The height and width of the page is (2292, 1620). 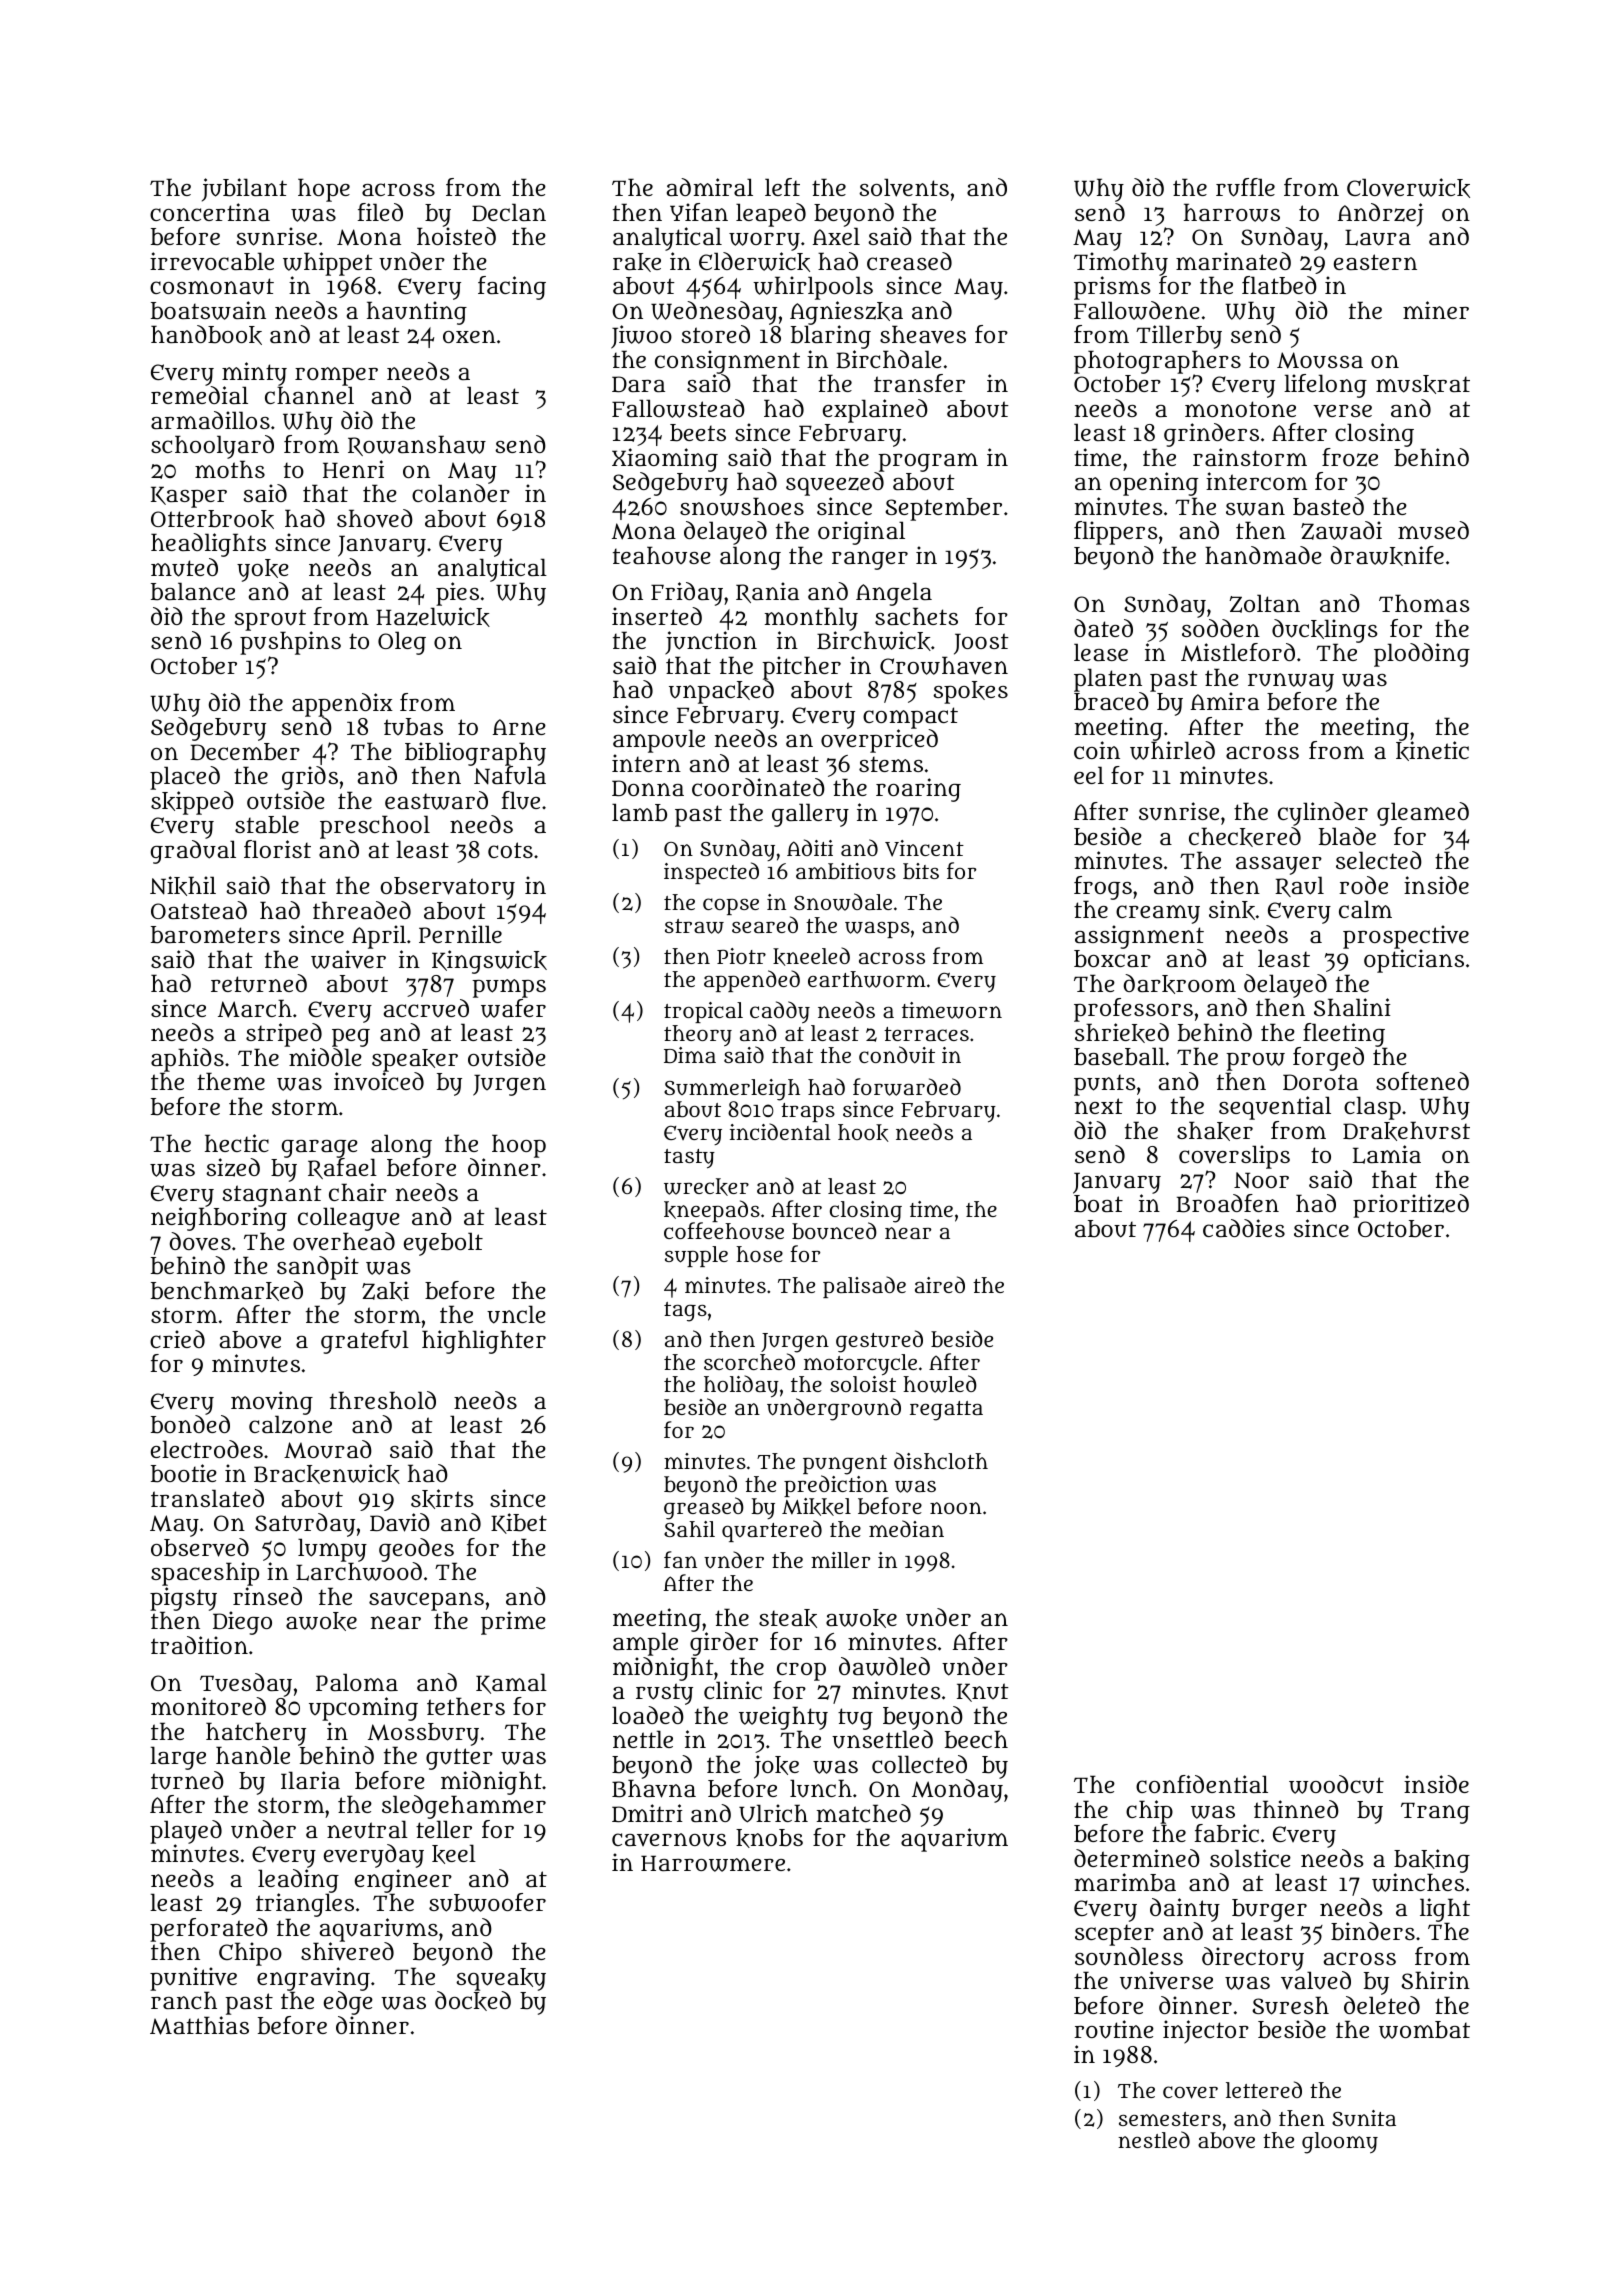 What do you see at coordinates (208, 1706) in the page?
I see `monitored` at bounding box center [208, 1706].
